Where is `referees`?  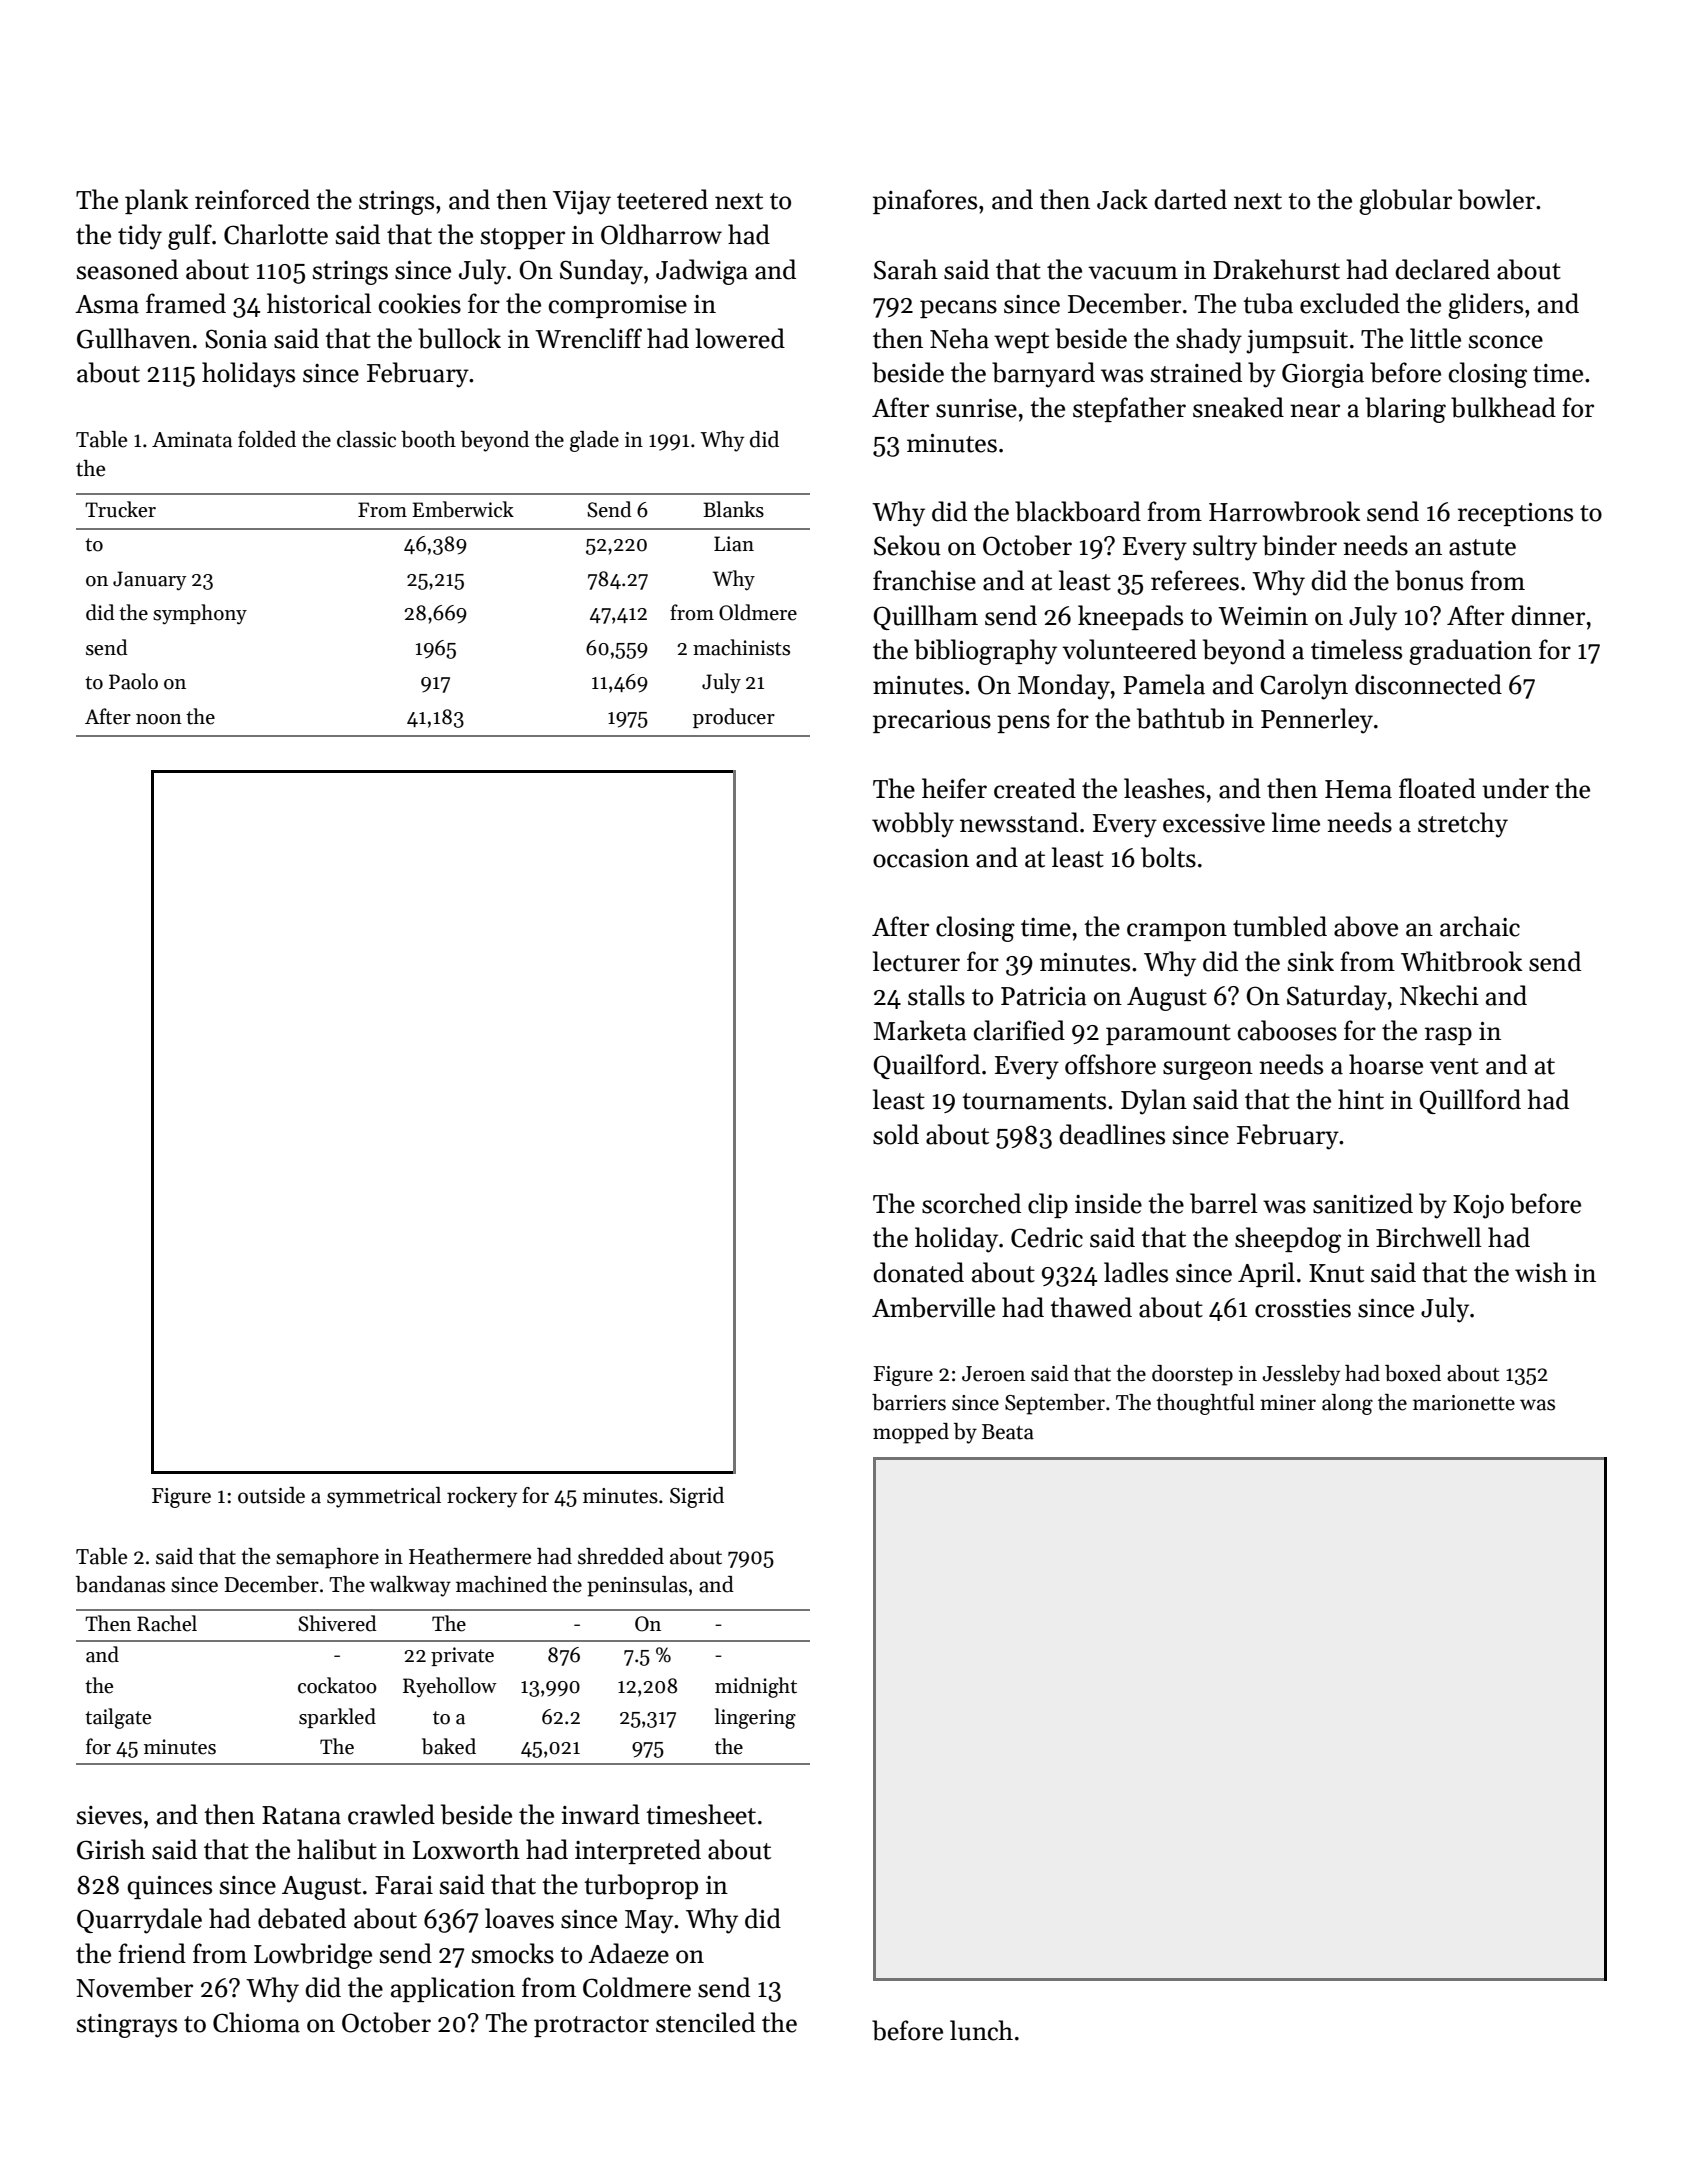 referees is located at coordinates (1195, 580).
